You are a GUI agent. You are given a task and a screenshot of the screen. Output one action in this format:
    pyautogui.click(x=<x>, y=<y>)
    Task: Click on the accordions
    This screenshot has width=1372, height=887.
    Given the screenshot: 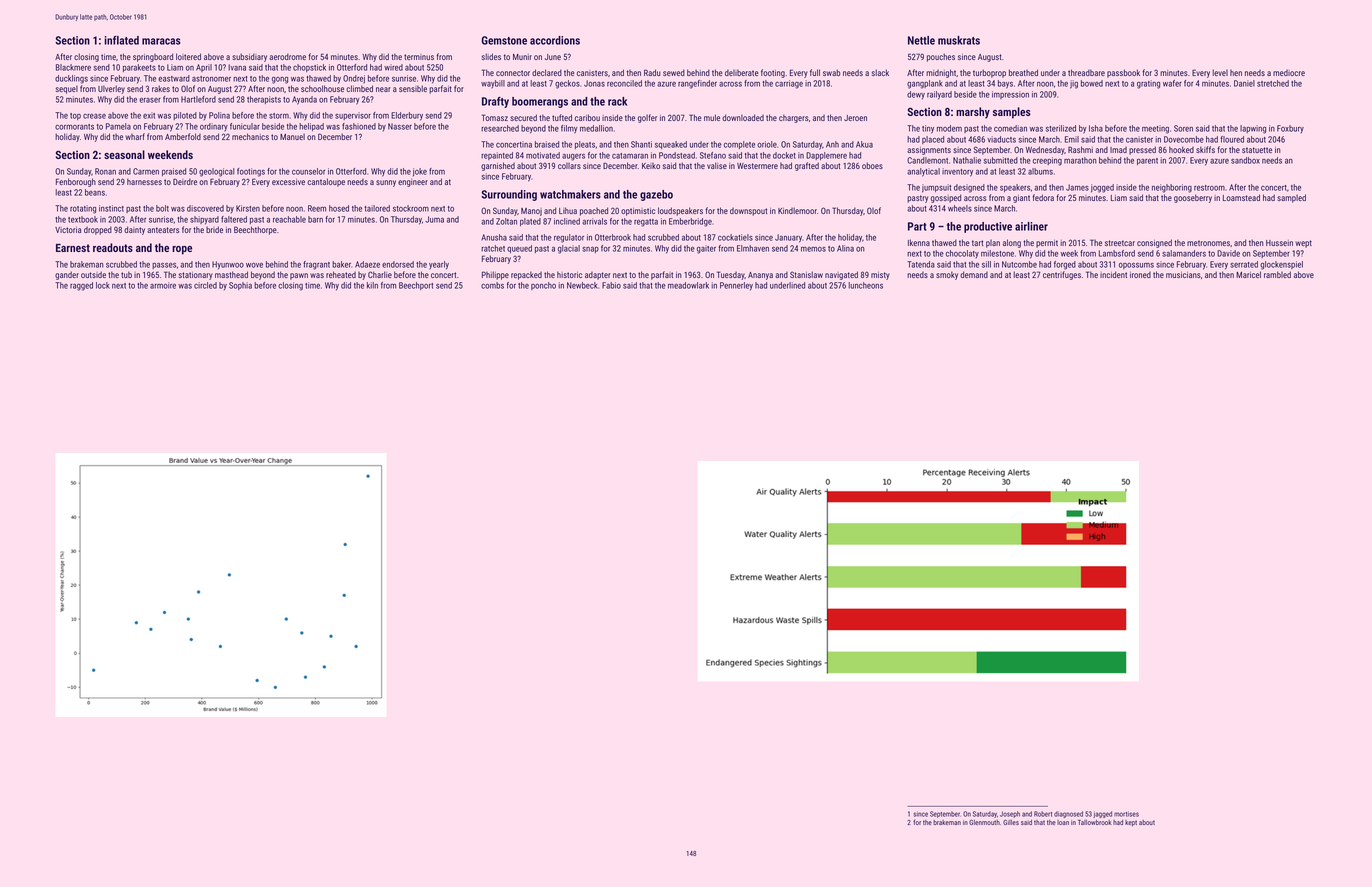 What is the action you would take?
    pyautogui.click(x=555, y=40)
